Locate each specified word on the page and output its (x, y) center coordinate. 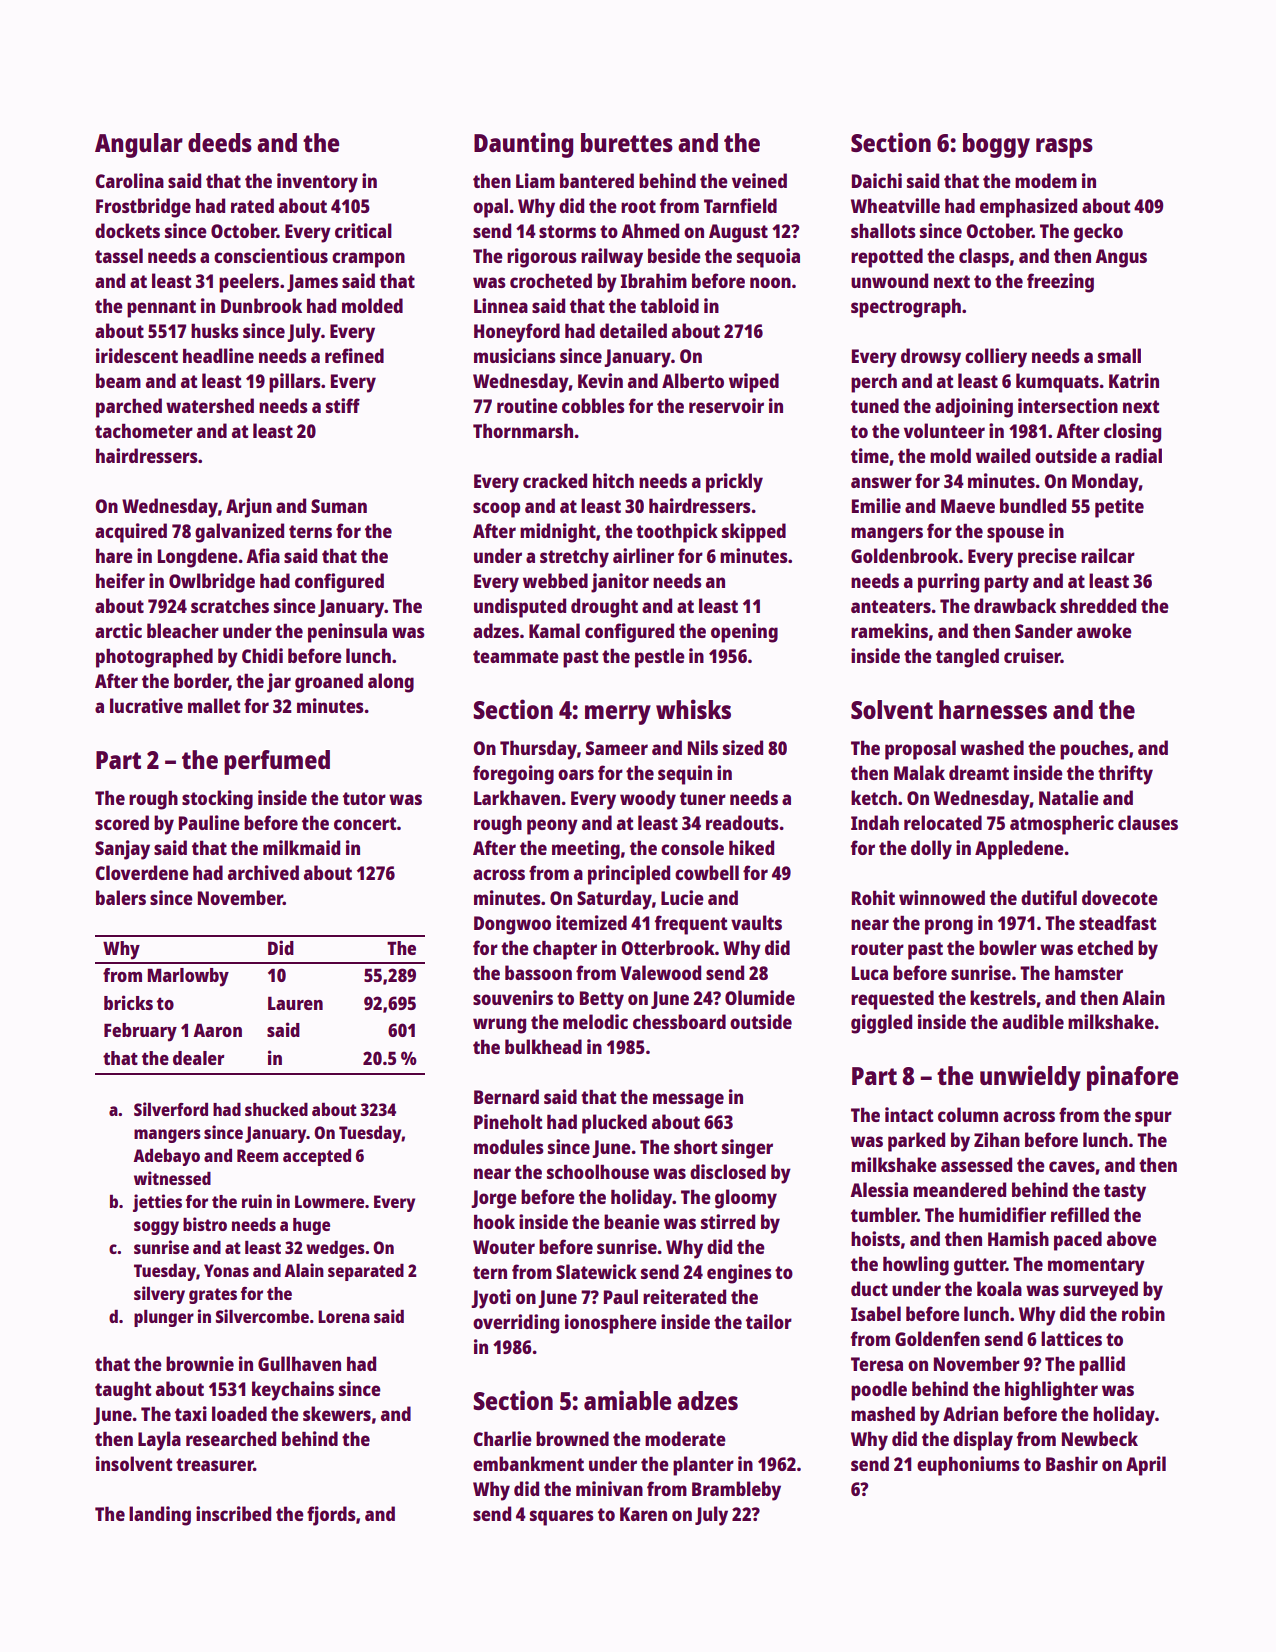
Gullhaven (299, 1363)
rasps (1064, 148)
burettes (627, 142)
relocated (943, 822)
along (391, 683)
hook (494, 1221)
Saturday (614, 900)
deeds (220, 142)
